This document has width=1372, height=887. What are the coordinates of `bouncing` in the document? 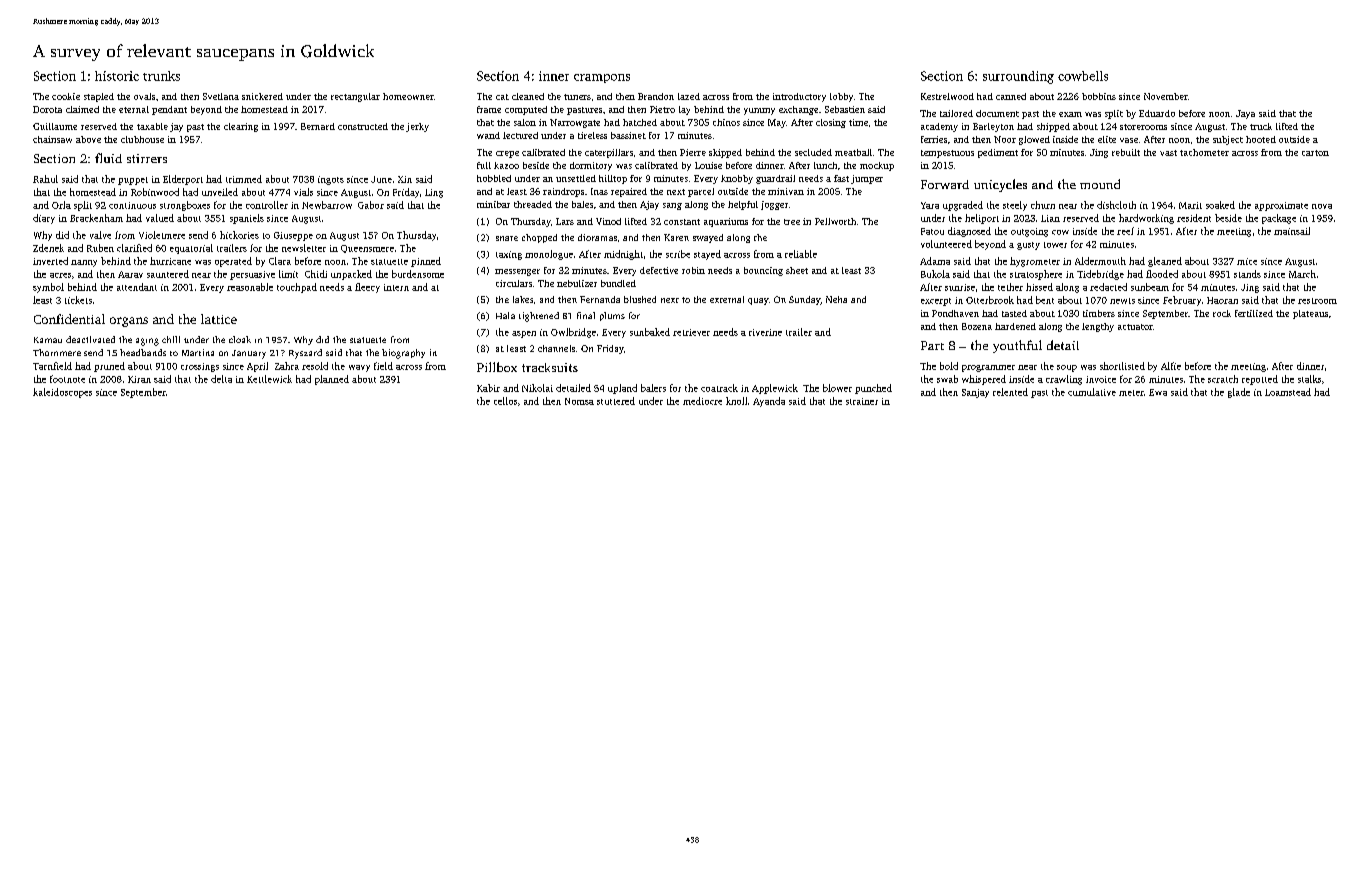 It's located at (763, 271).
